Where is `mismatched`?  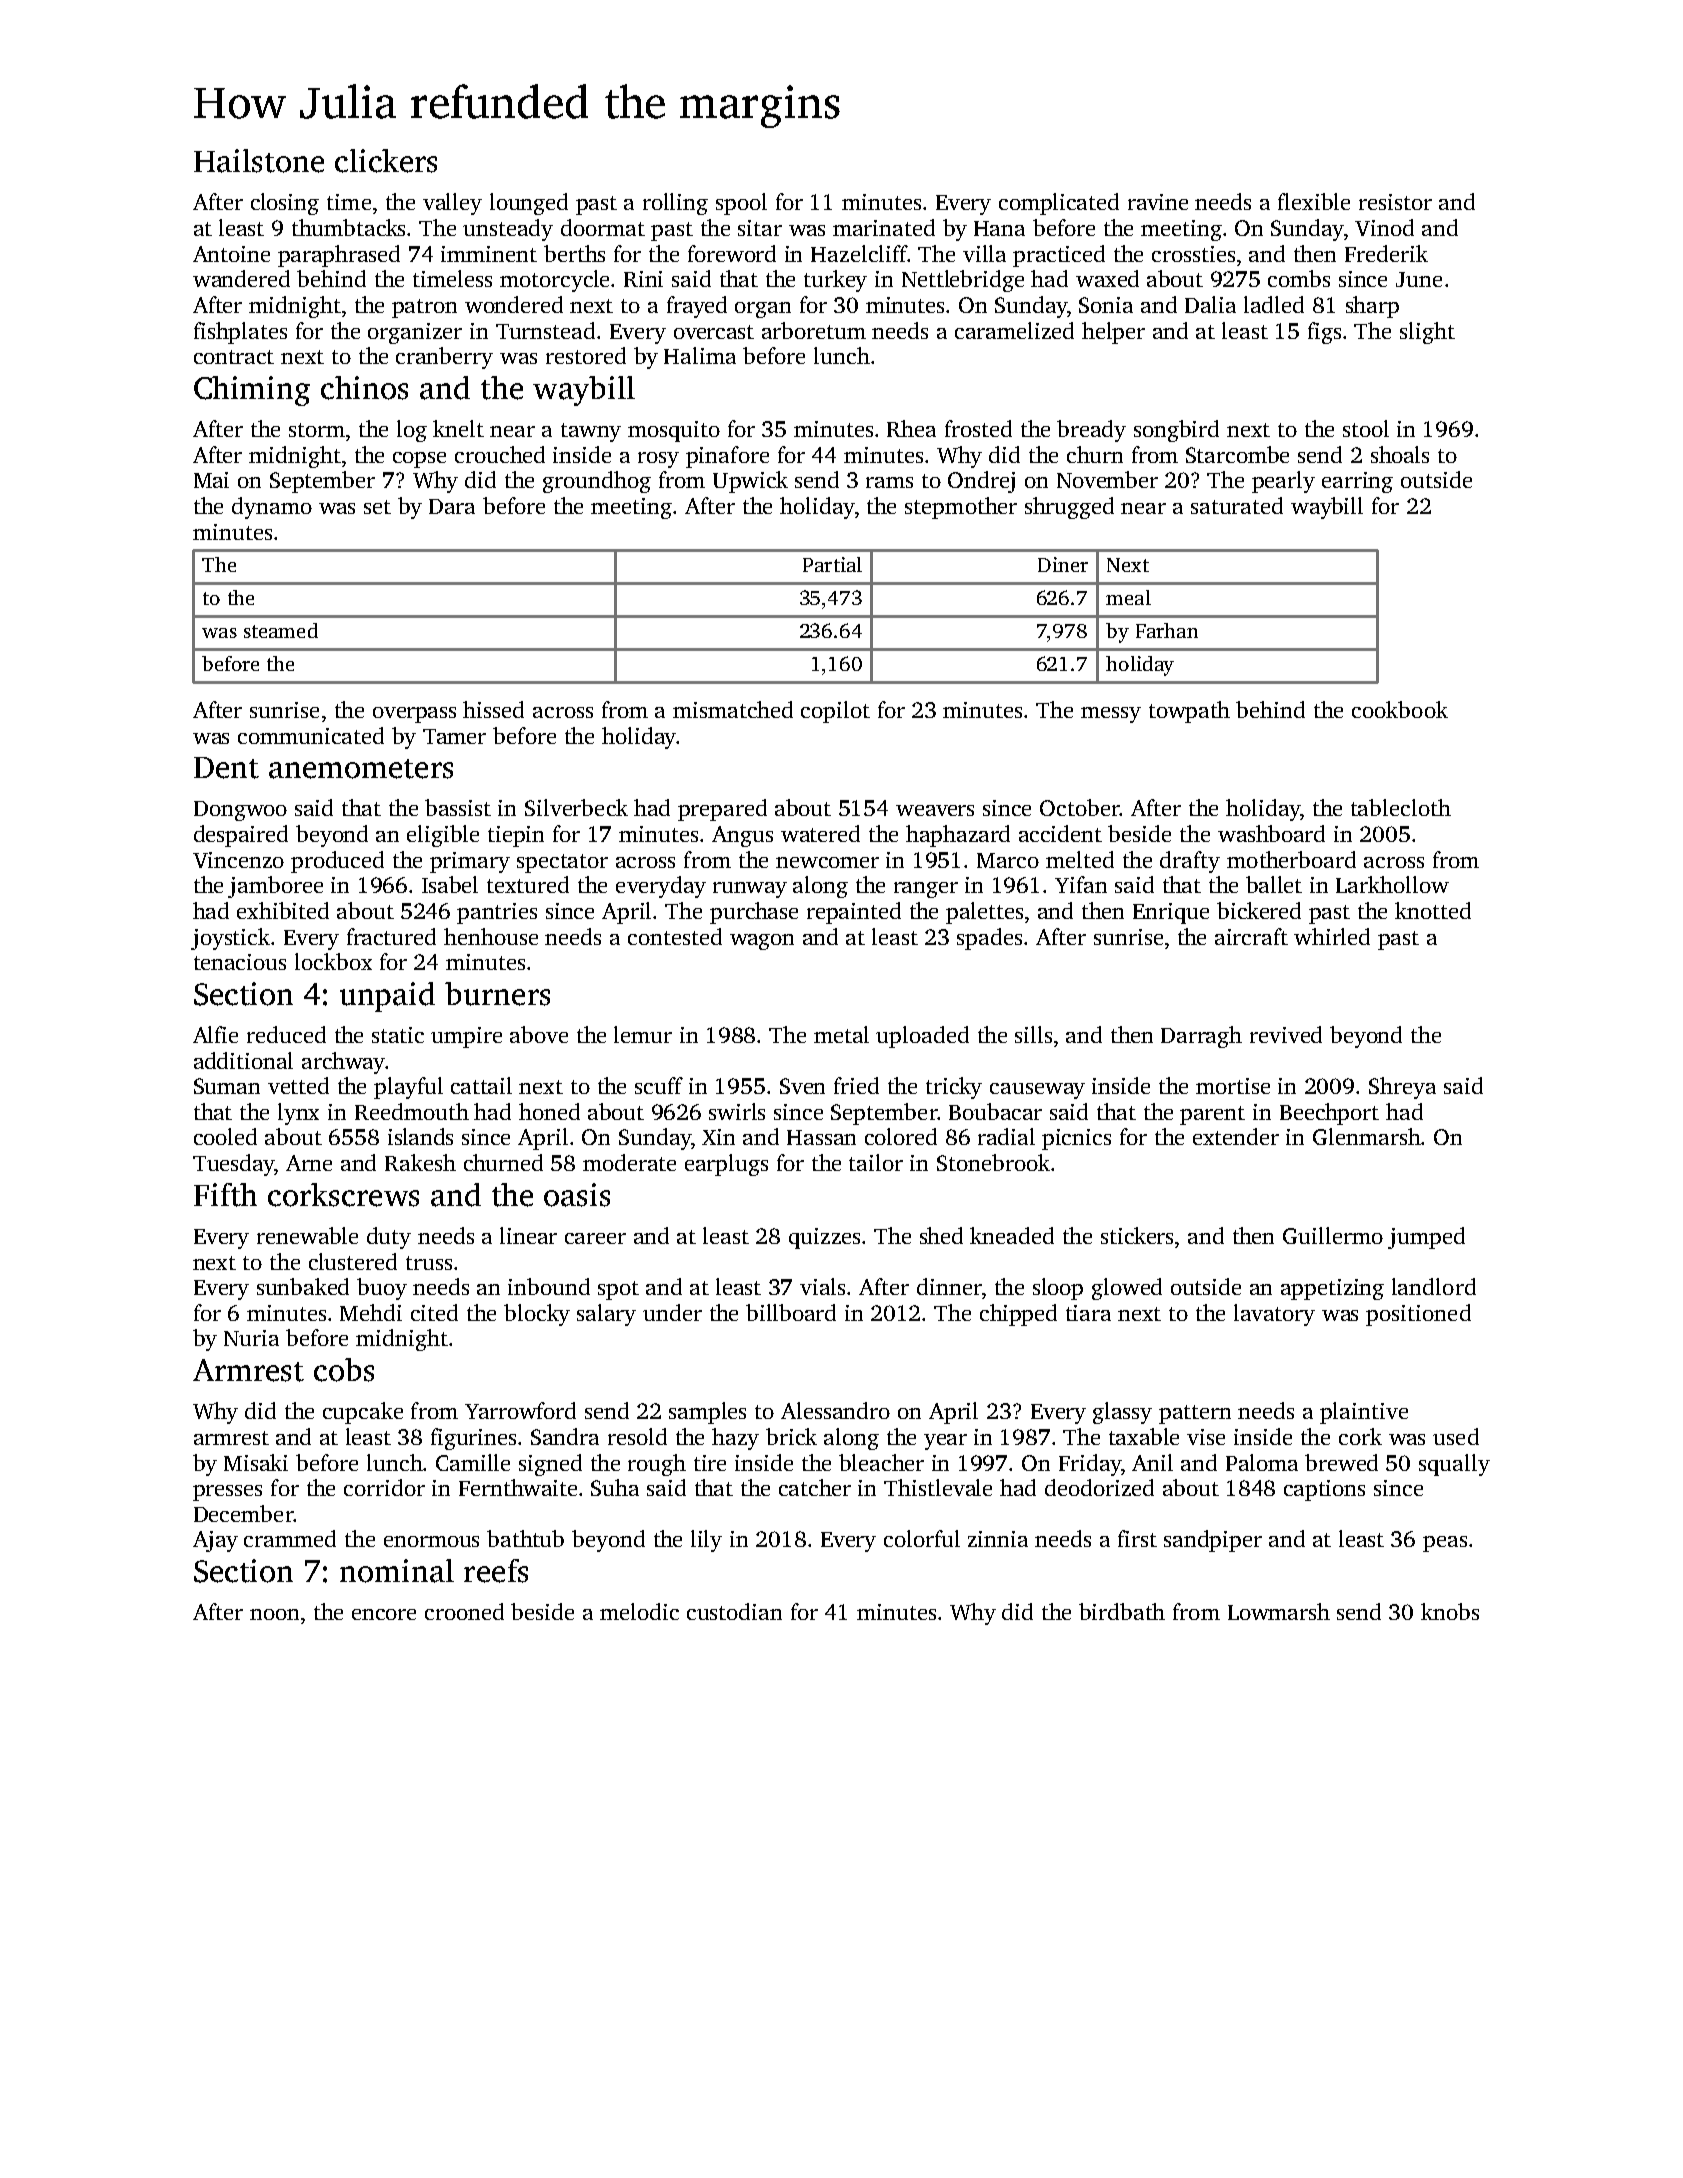
mismatched is located at coordinates (733, 709).
